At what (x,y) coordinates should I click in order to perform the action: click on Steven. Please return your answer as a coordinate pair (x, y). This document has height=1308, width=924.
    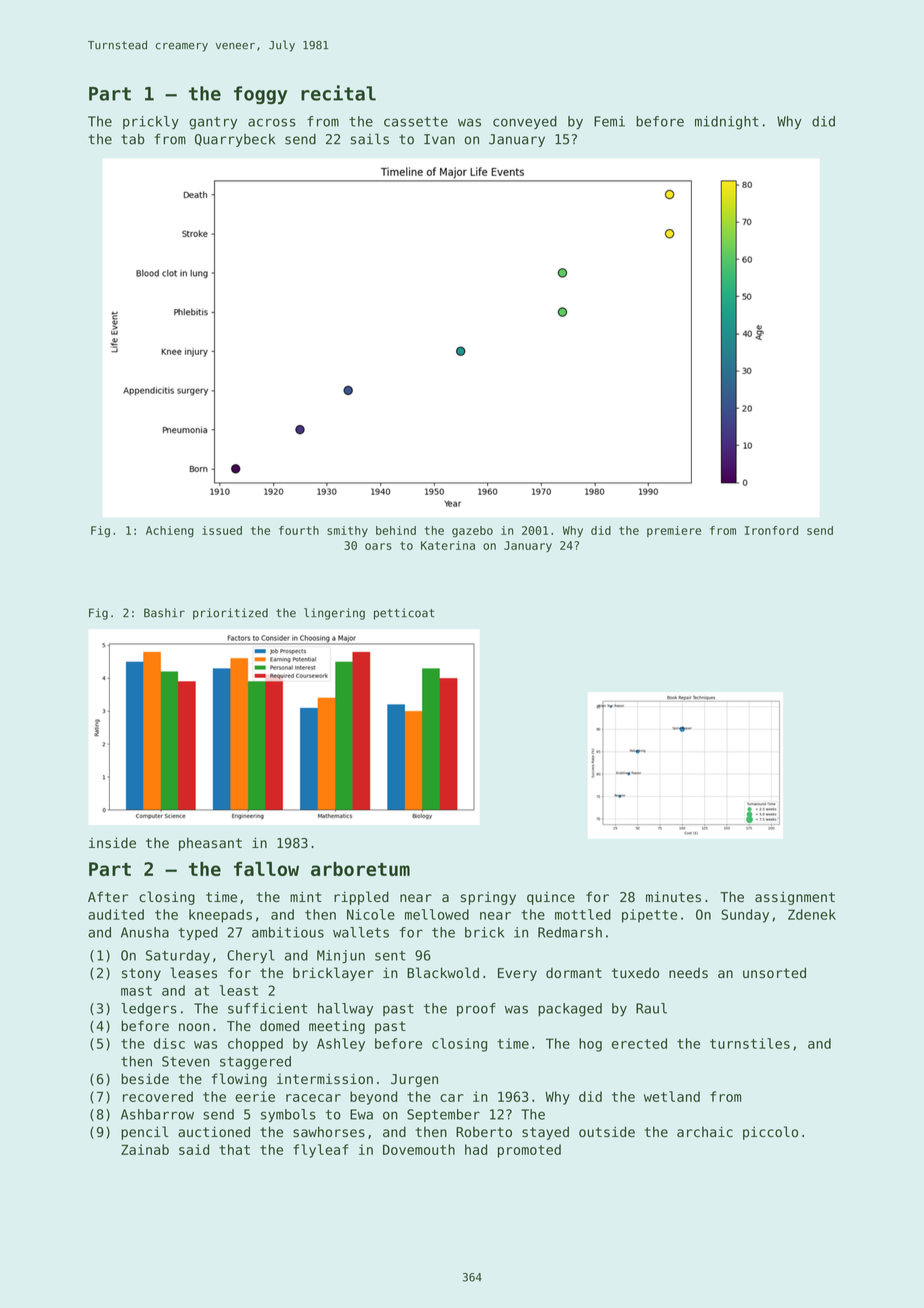
    Looking at the image, I should click on (186, 1061).
